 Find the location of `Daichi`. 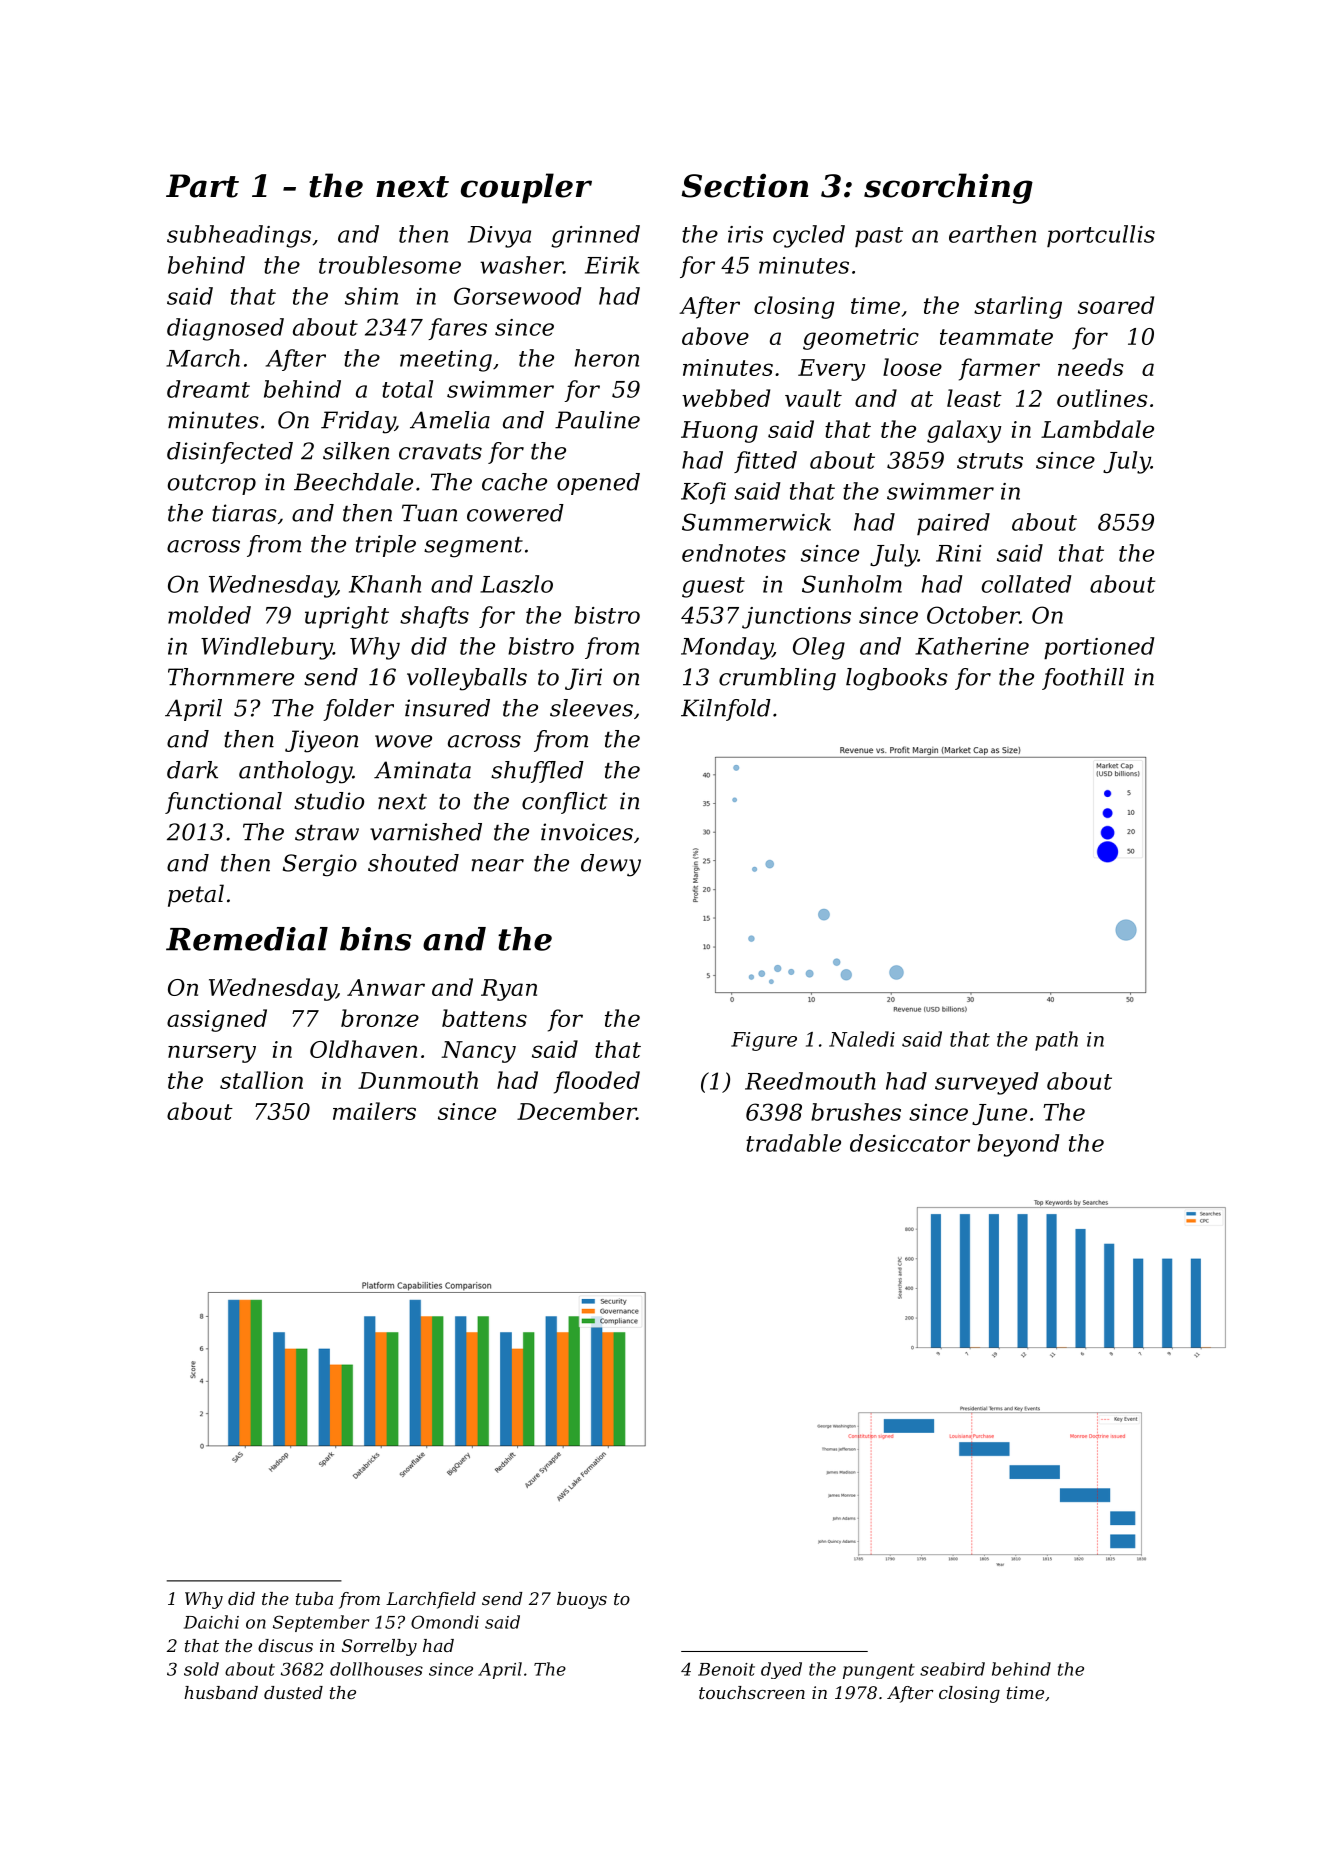

Daichi is located at coordinates (211, 1622).
